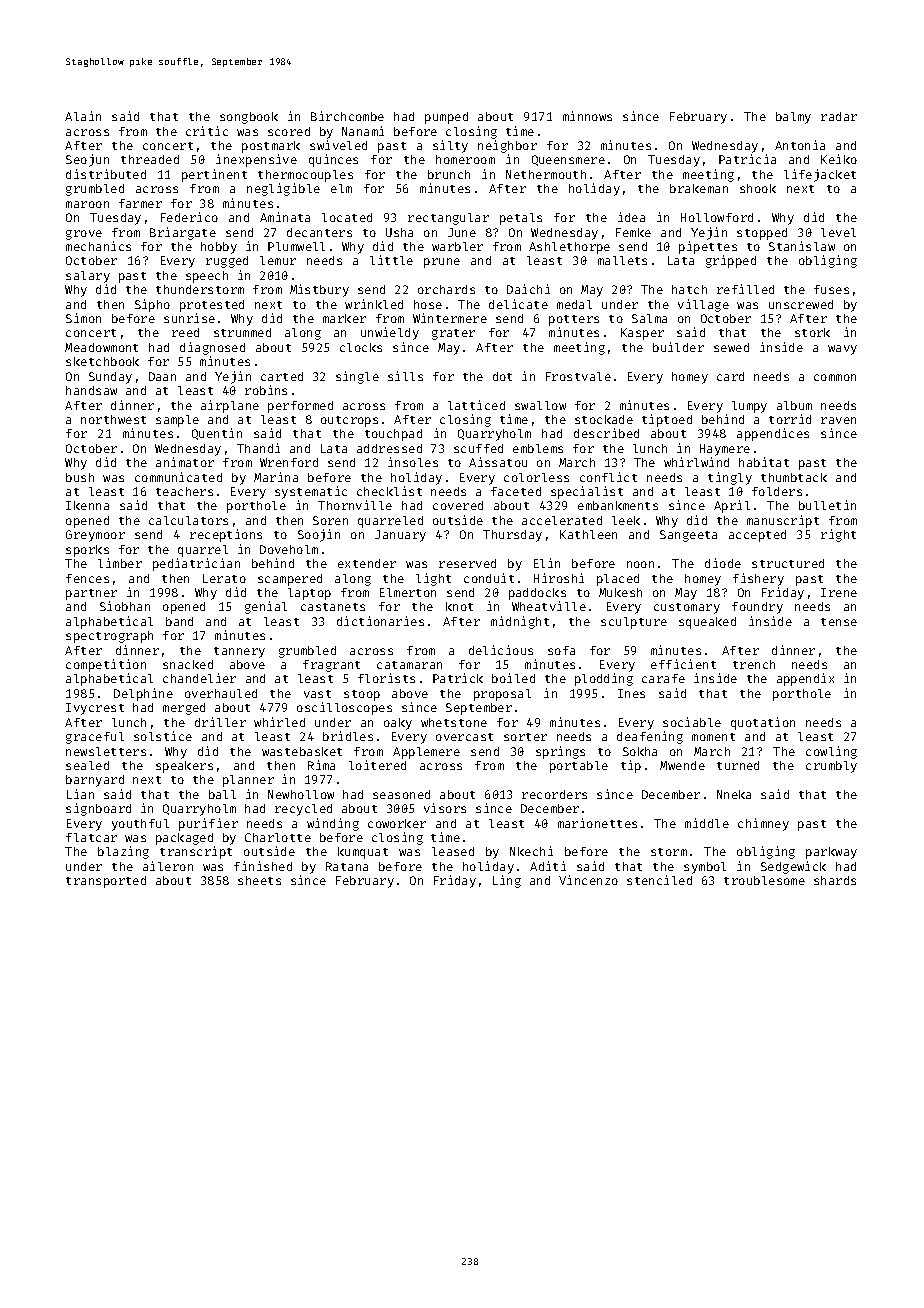  What do you see at coordinates (183, 233) in the screenshot?
I see `Briargate` at bounding box center [183, 233].
